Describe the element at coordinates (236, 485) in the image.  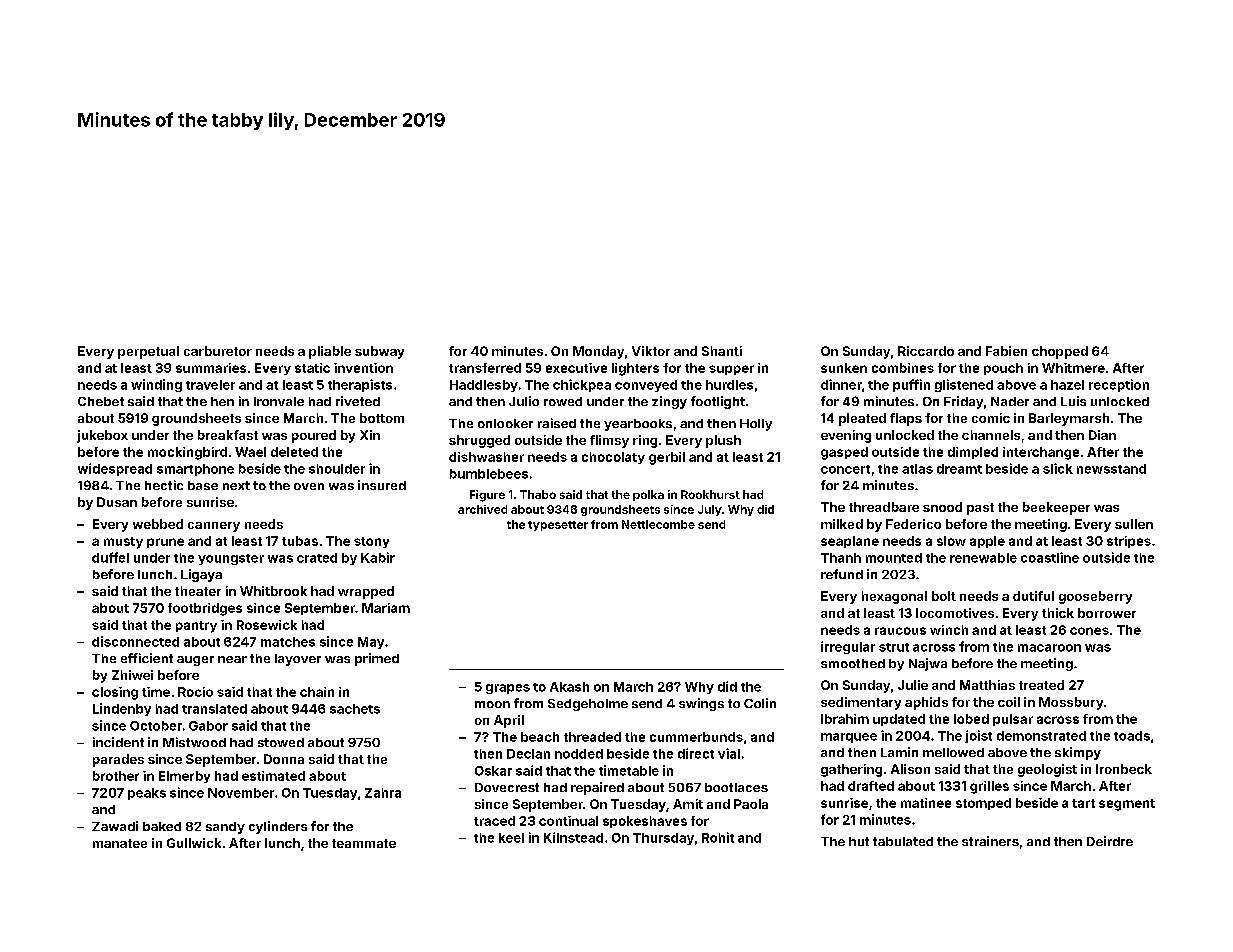
I see `next` at that location.
